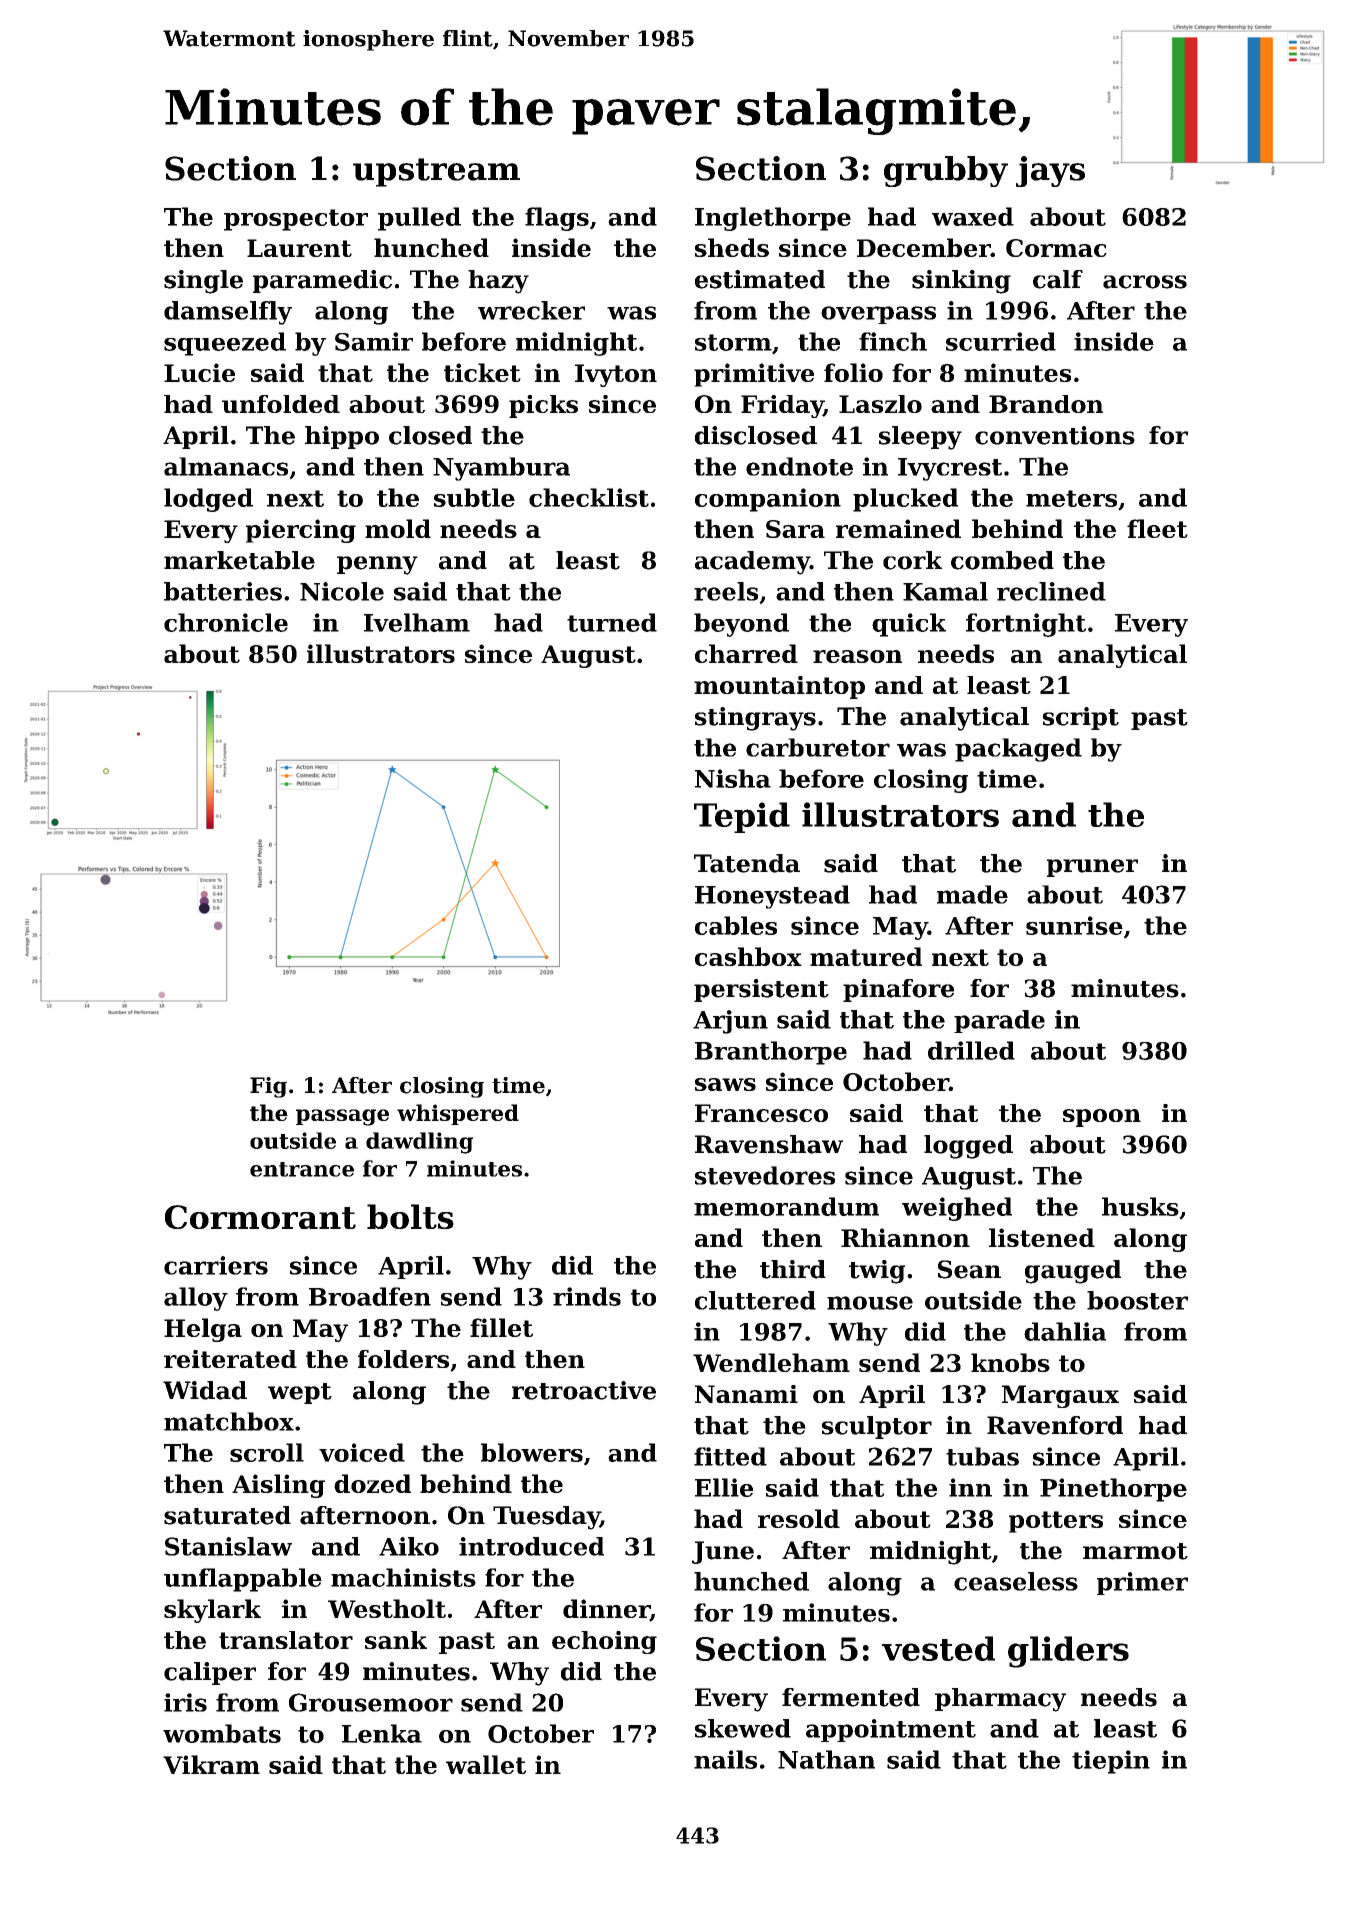 This document has height=1911, width=1351. What do you see at coordinates (342, 1117) in the document?
I see `passage` at bounding box center [342, 1117].
